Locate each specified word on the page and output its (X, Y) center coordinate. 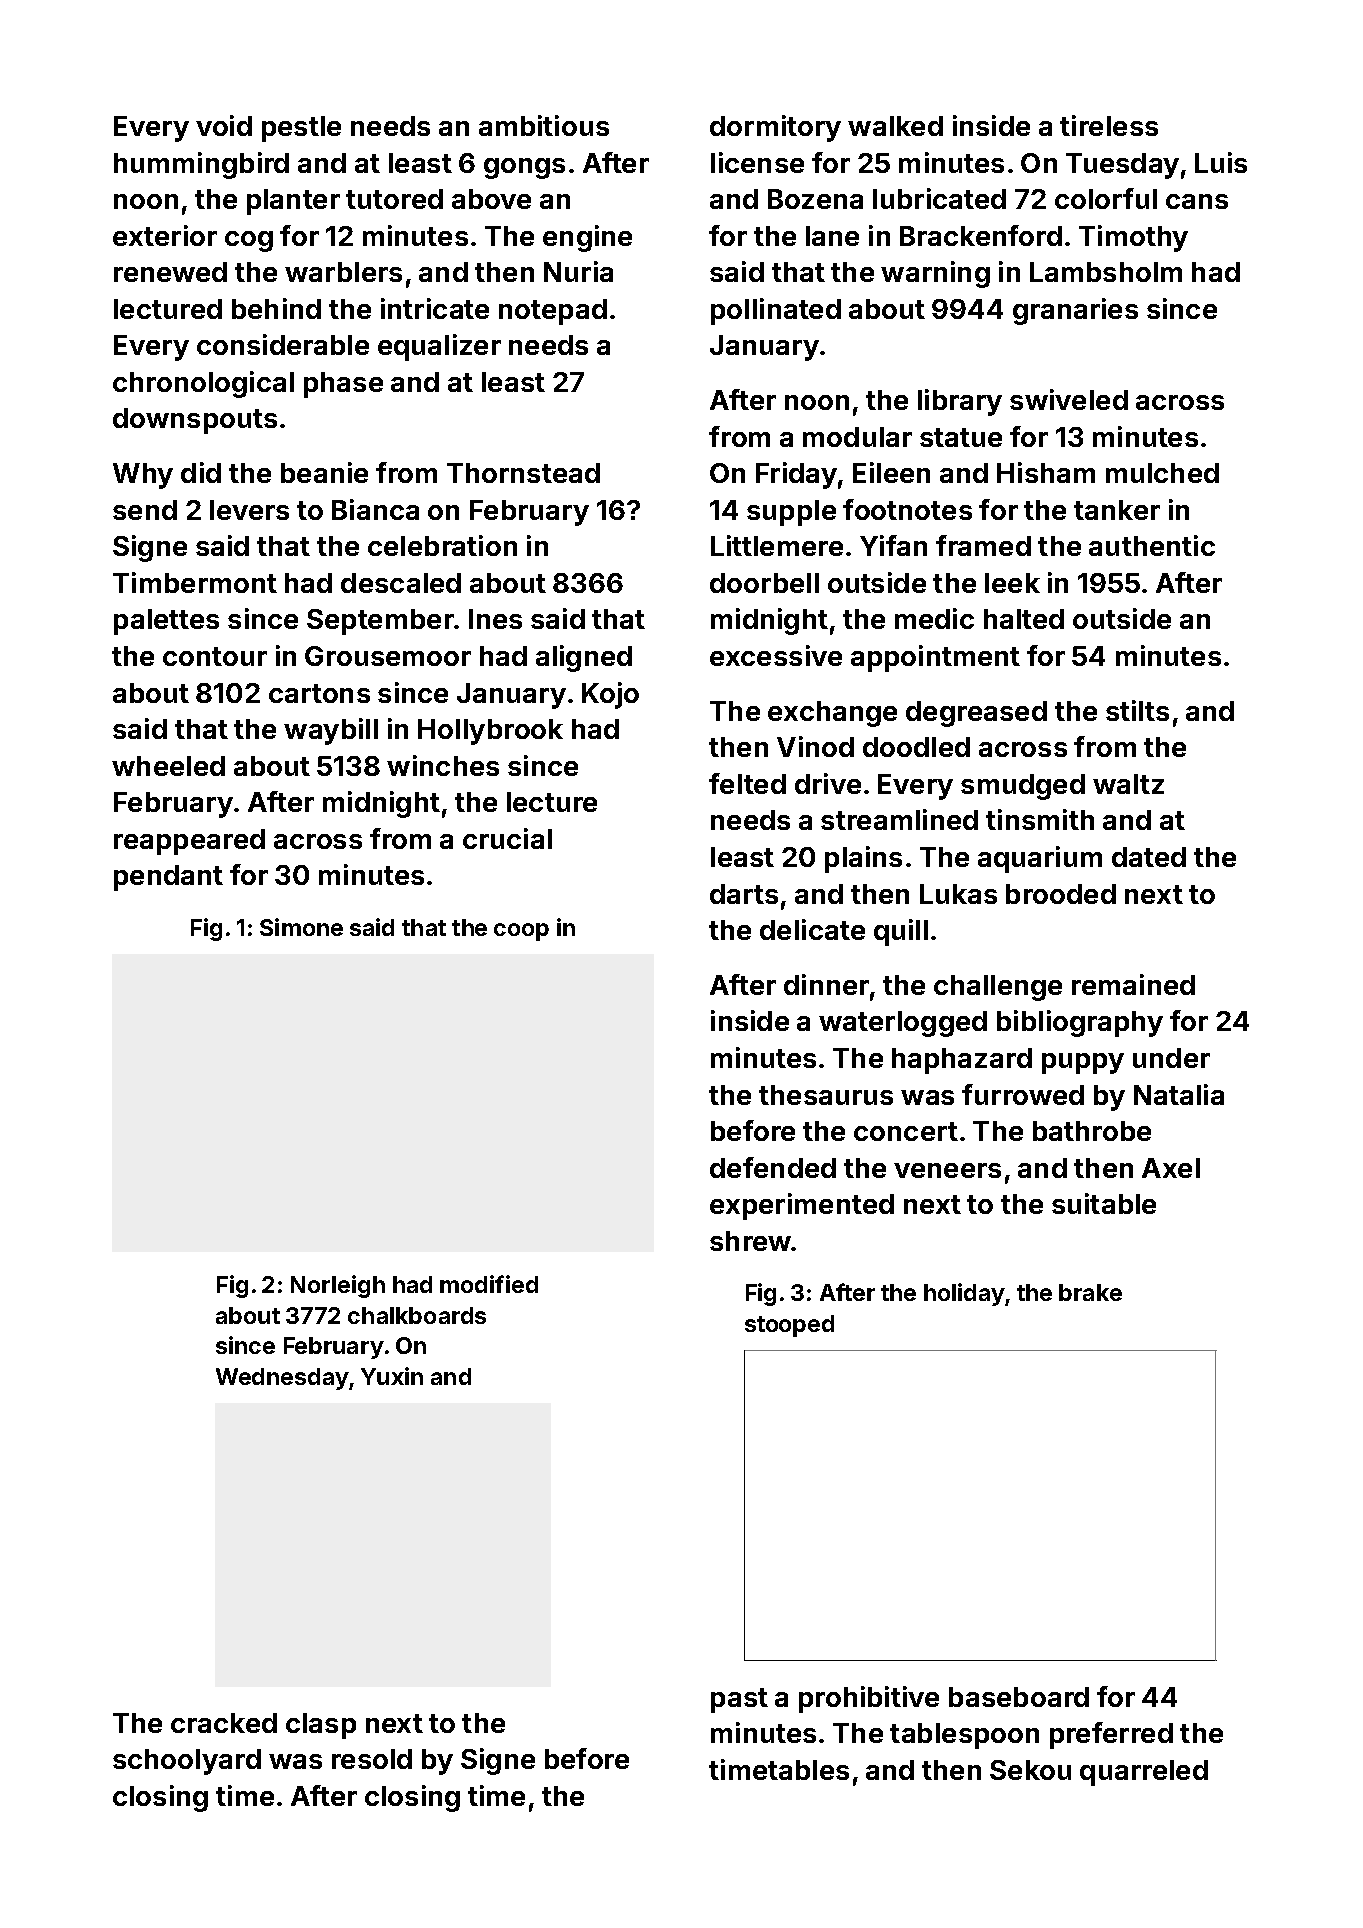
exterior (165, 235)
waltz (1128, 784)
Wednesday (282, 1379)
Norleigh (338, 1286)
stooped (789, 1326)
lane (832, 236)
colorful (1106, 198)
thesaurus (826, 1095)
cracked (224, 1723)
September (380, 622)
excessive (776, 655)
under (1171, 1058)
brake (1090, 1292)
